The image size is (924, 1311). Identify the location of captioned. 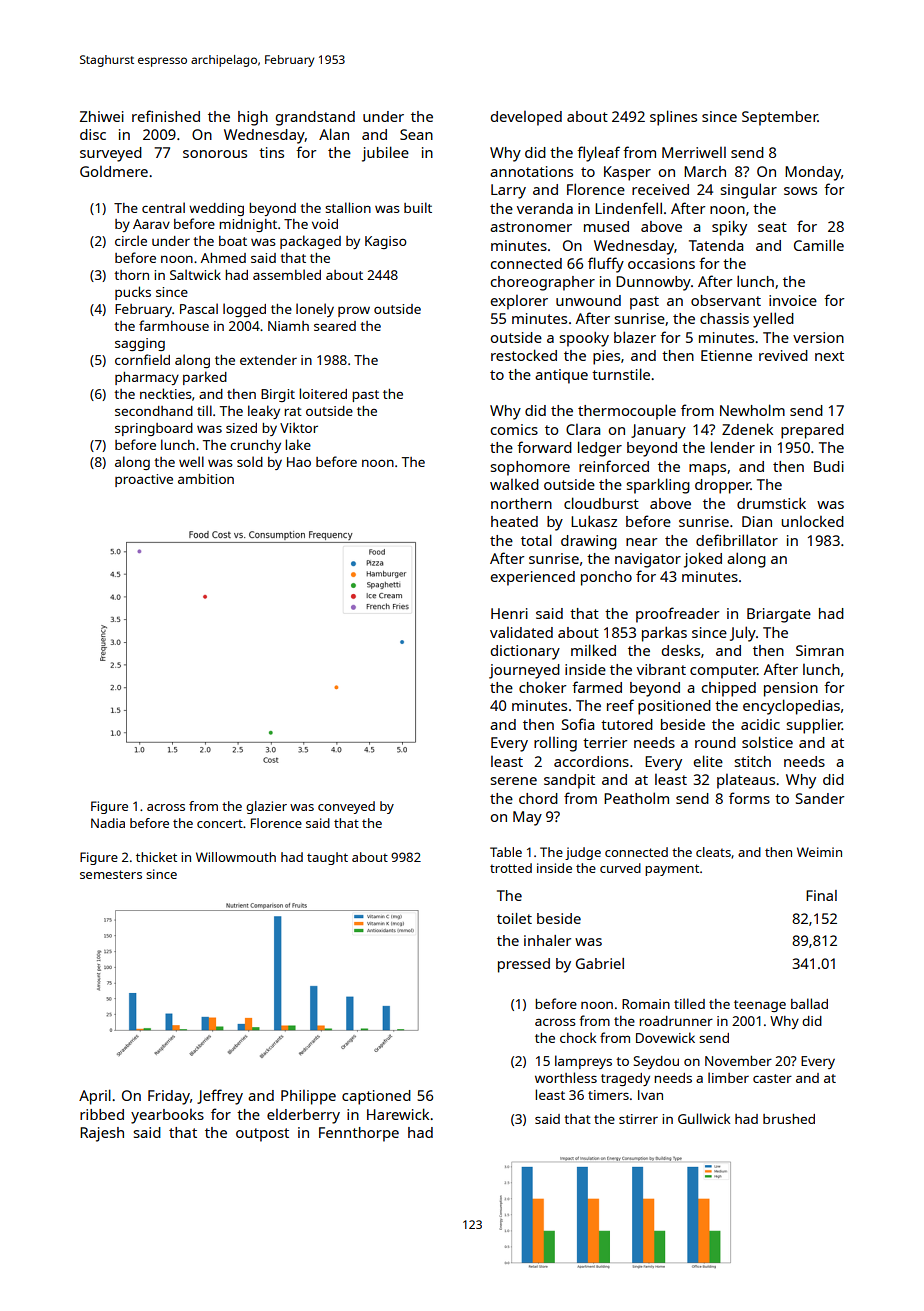
(376, 1097).
